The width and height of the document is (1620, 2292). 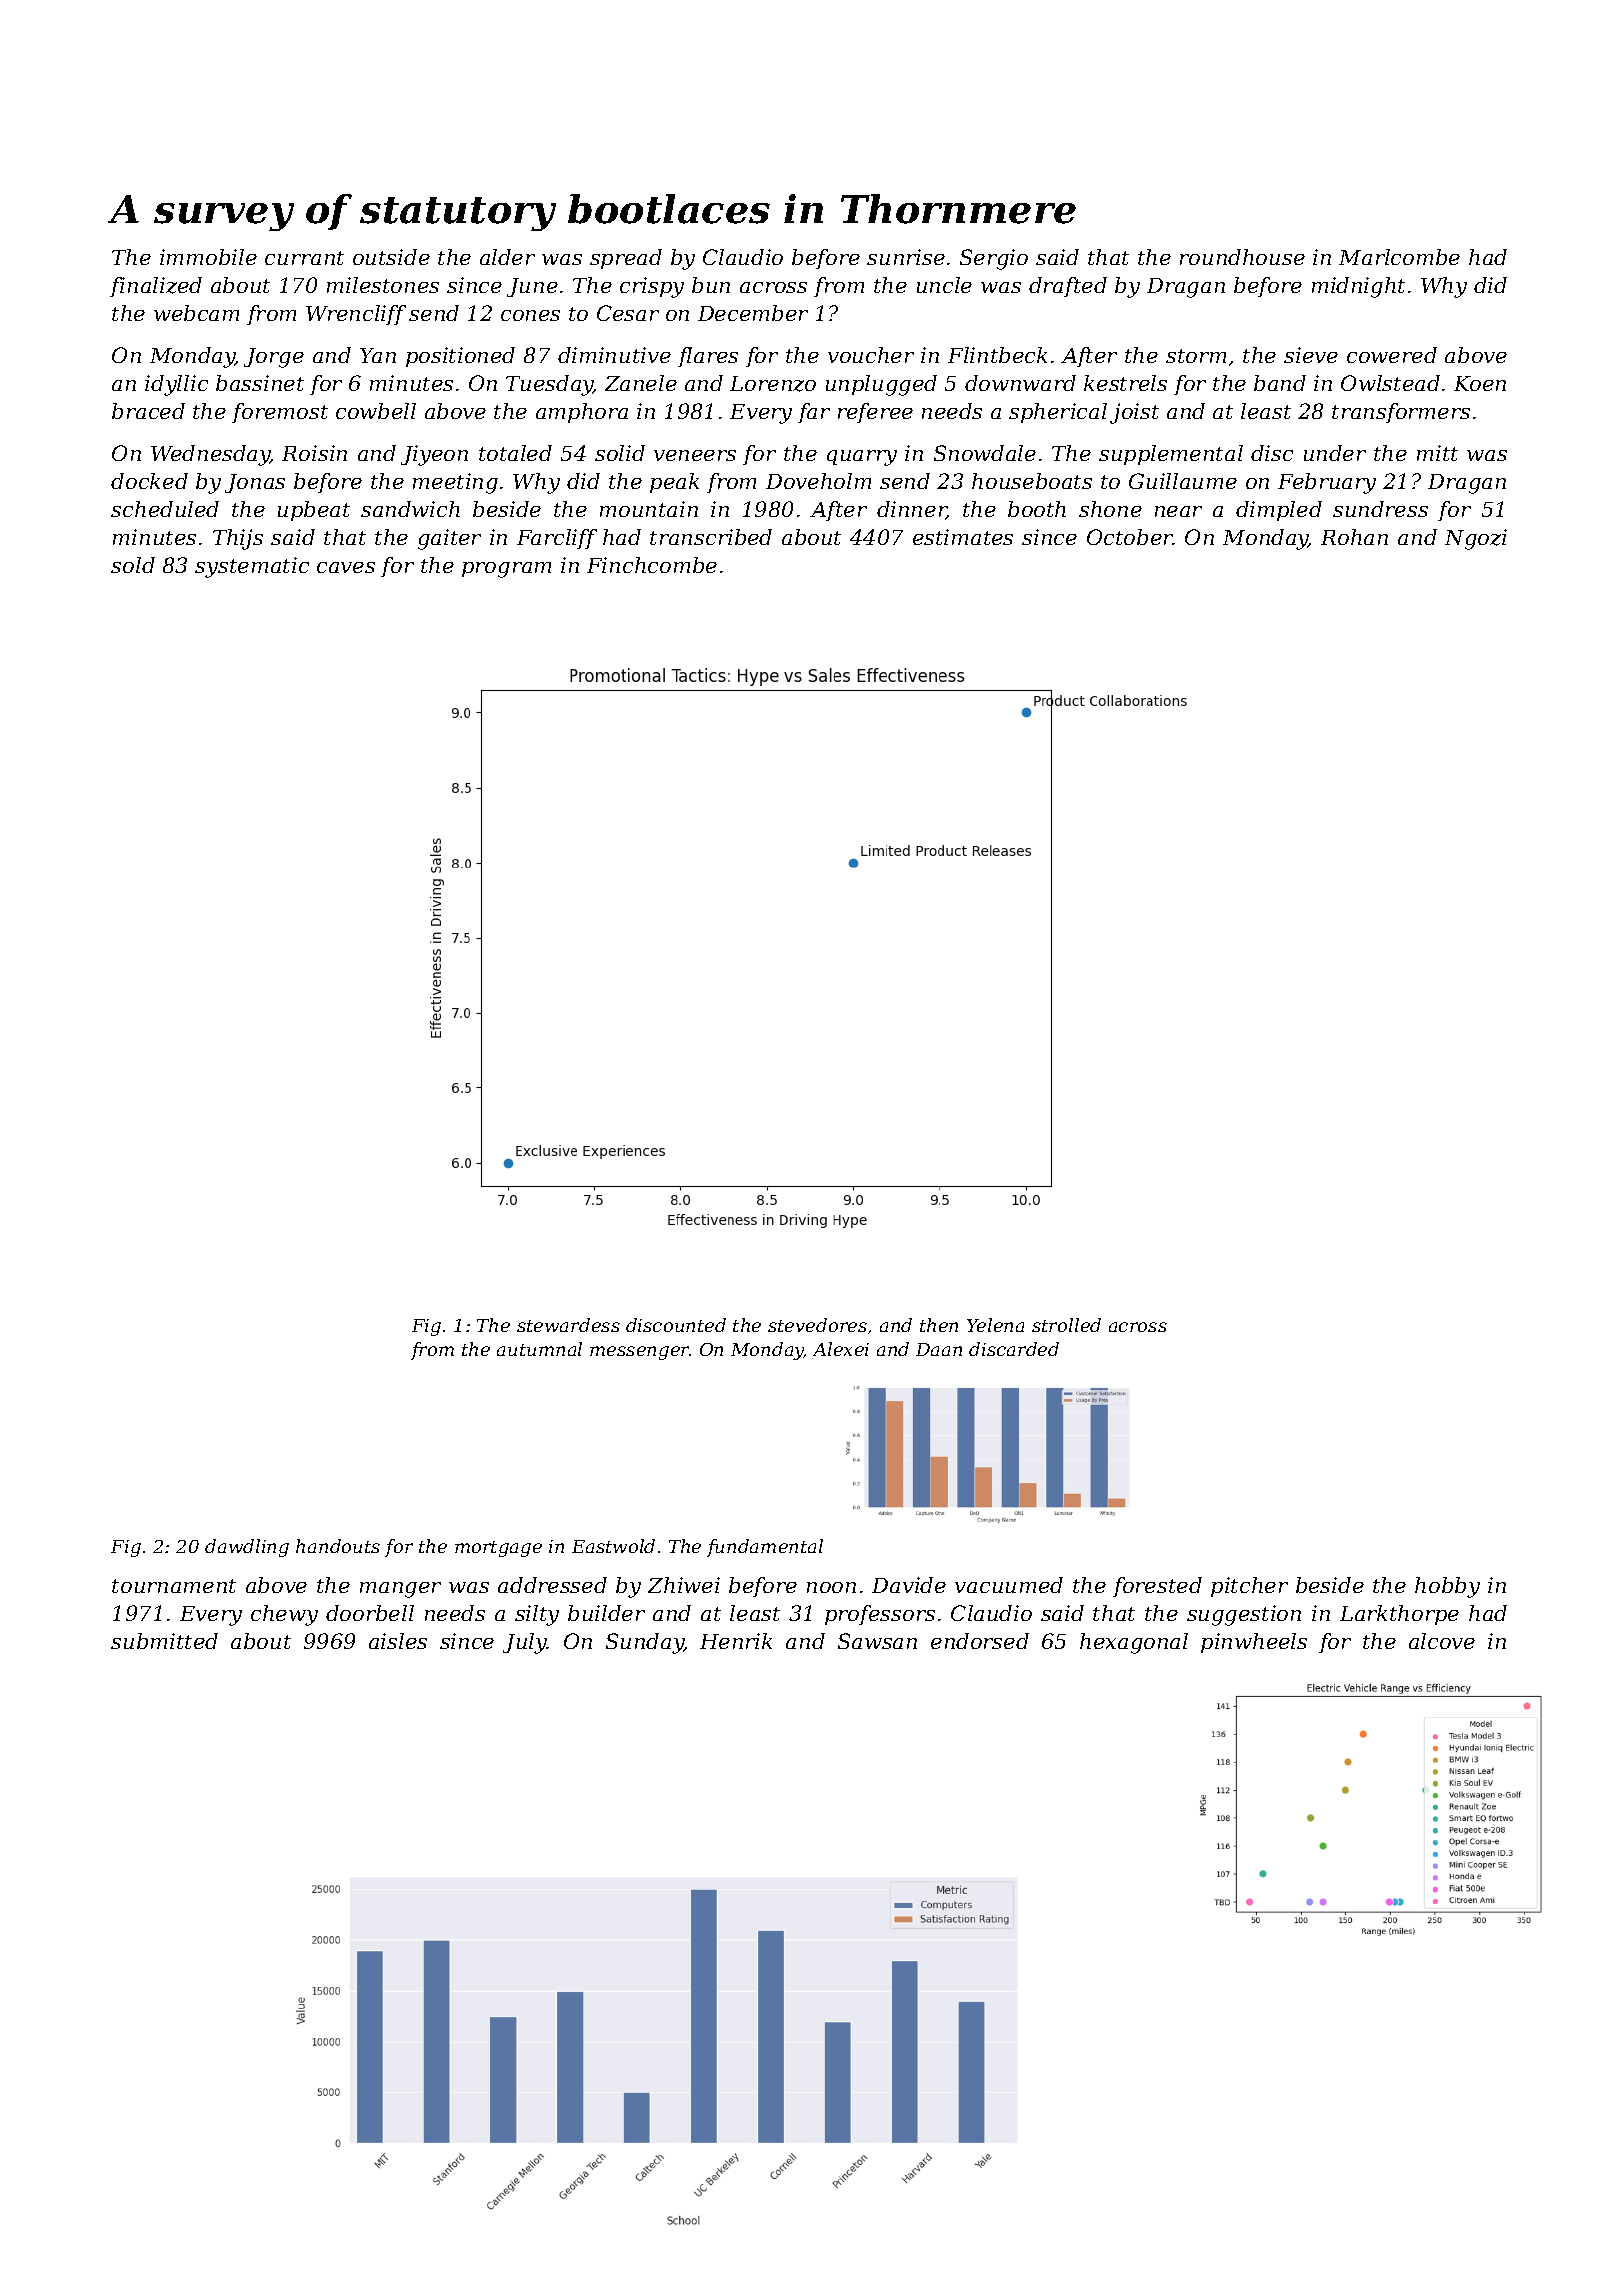 I want to click on fundamental, so click(x=765, y=1548).
